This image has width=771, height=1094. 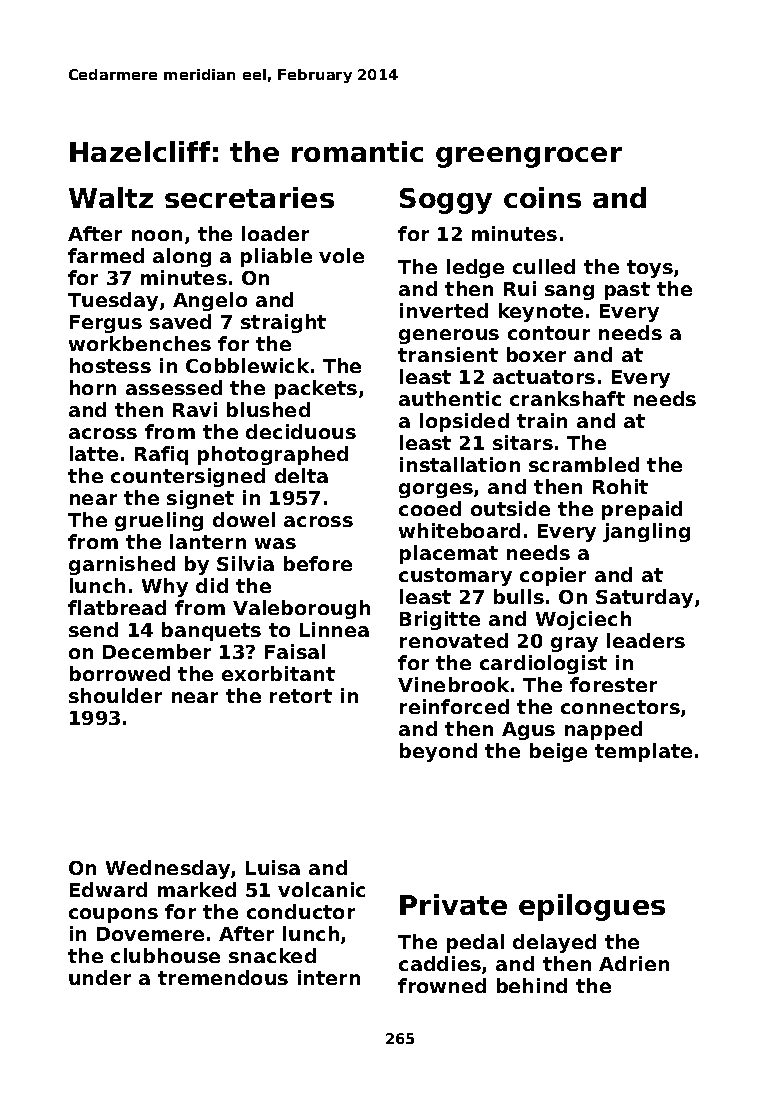 I want to click on countersigned, so click(x=188, y=477).
